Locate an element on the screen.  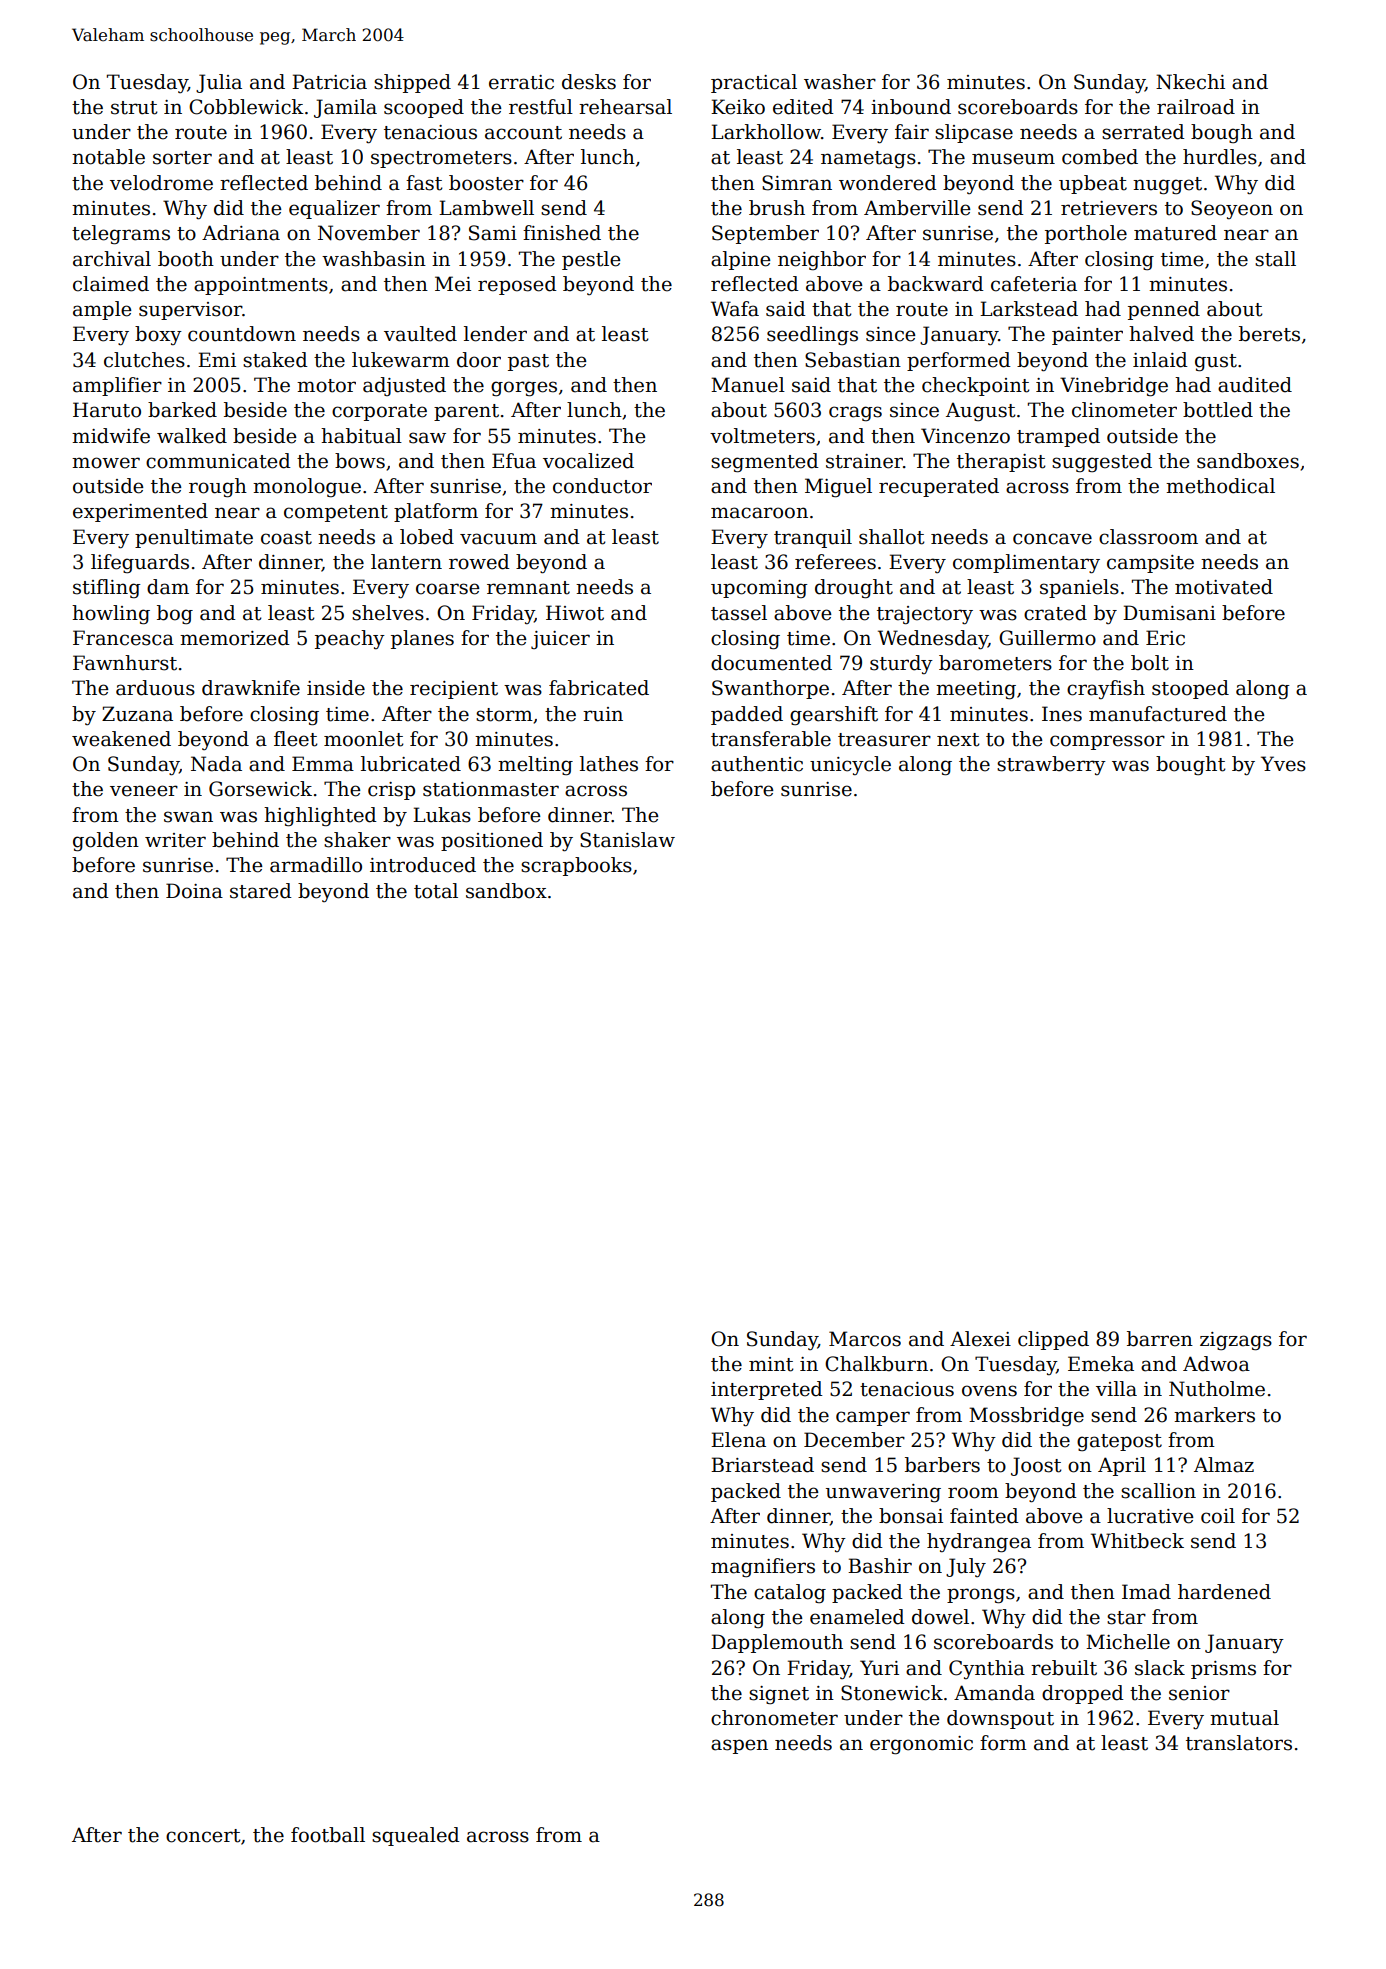
Stanislaw is located at coordinates (627, 840).
